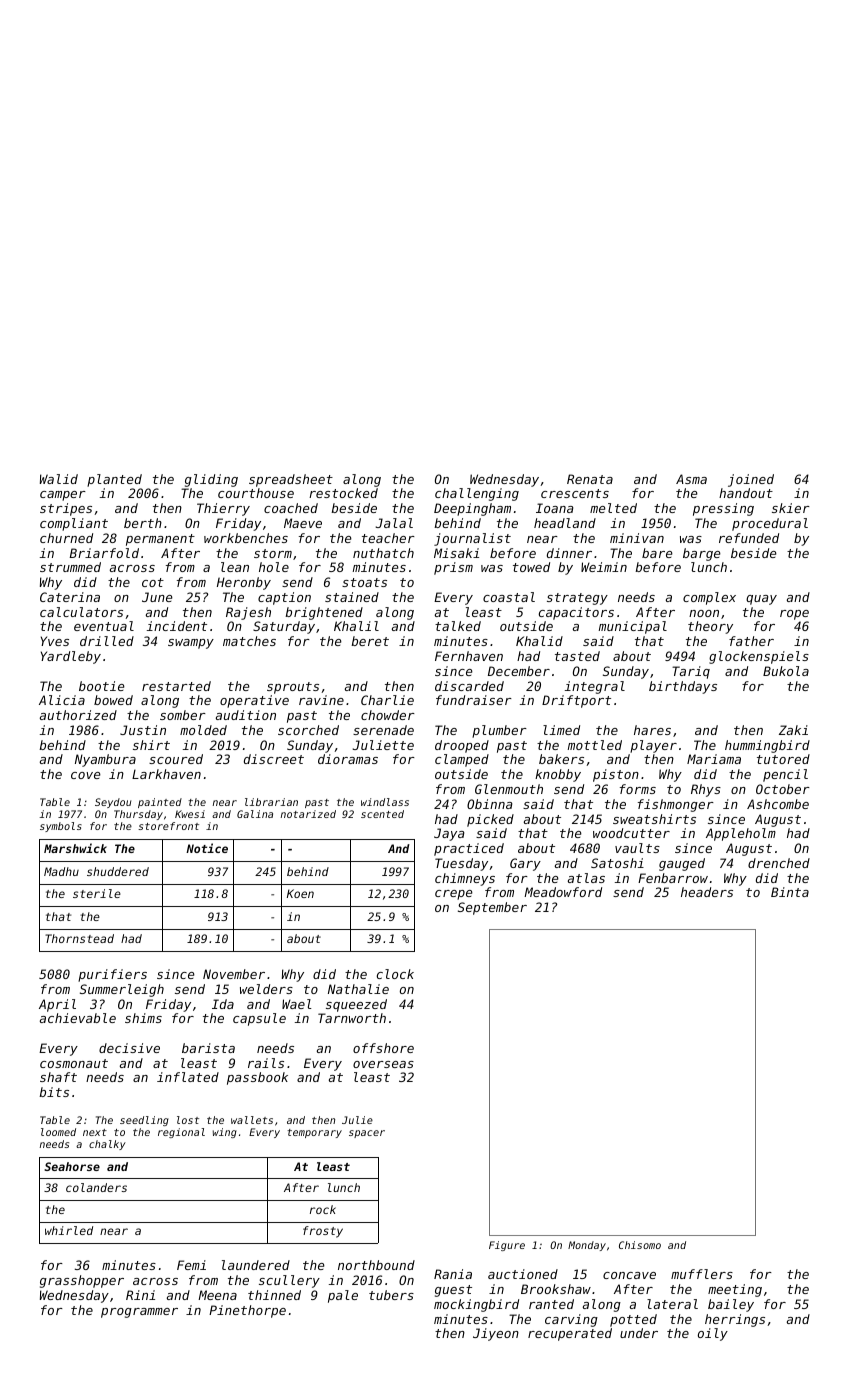 This screenshot has height=1400, width=849. Describe the element at coordinates (343, 493) in the screenshot. I see `restocked` at that location.
